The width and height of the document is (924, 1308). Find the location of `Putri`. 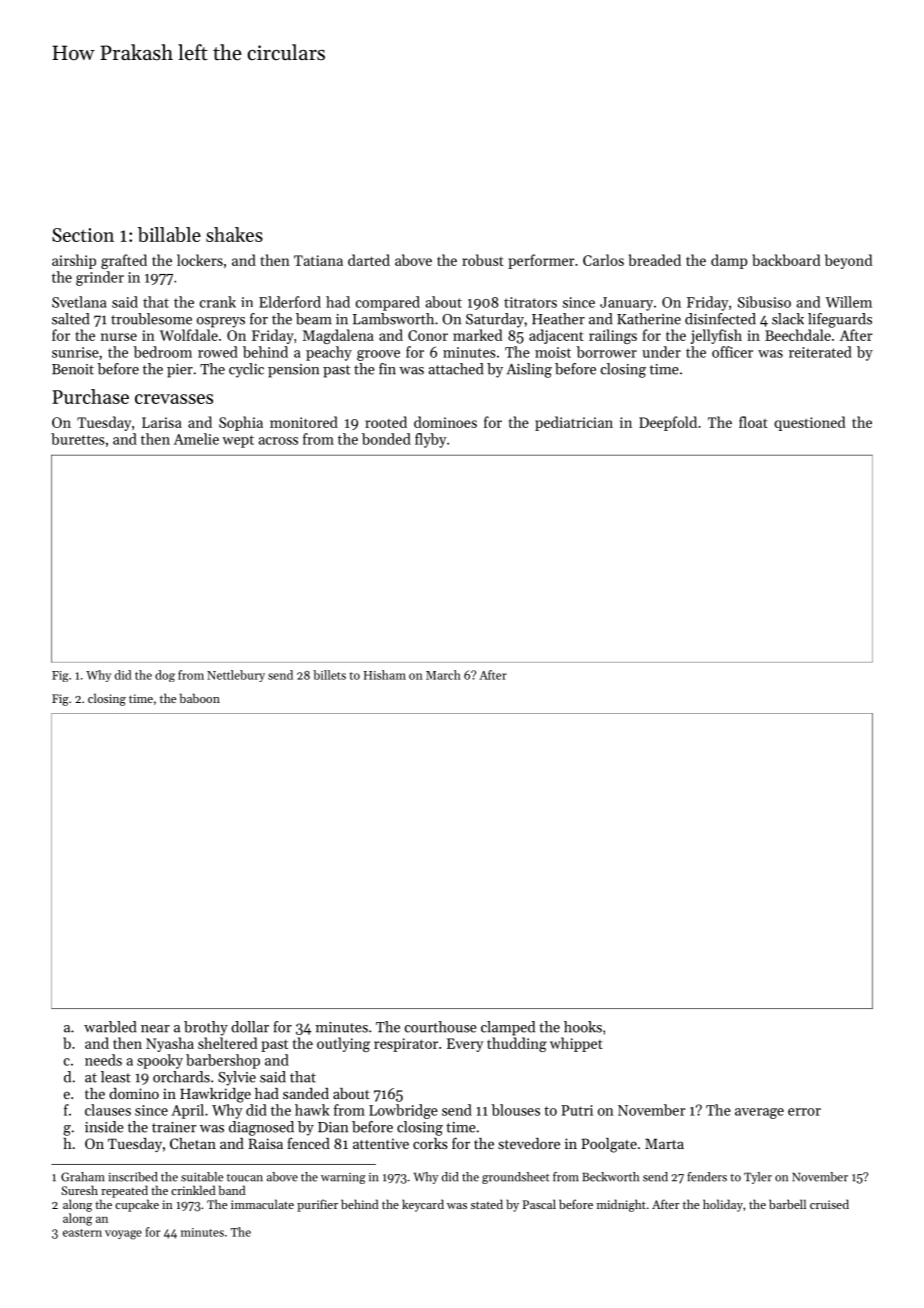

Putri is located at coordinates (577, 1110).
